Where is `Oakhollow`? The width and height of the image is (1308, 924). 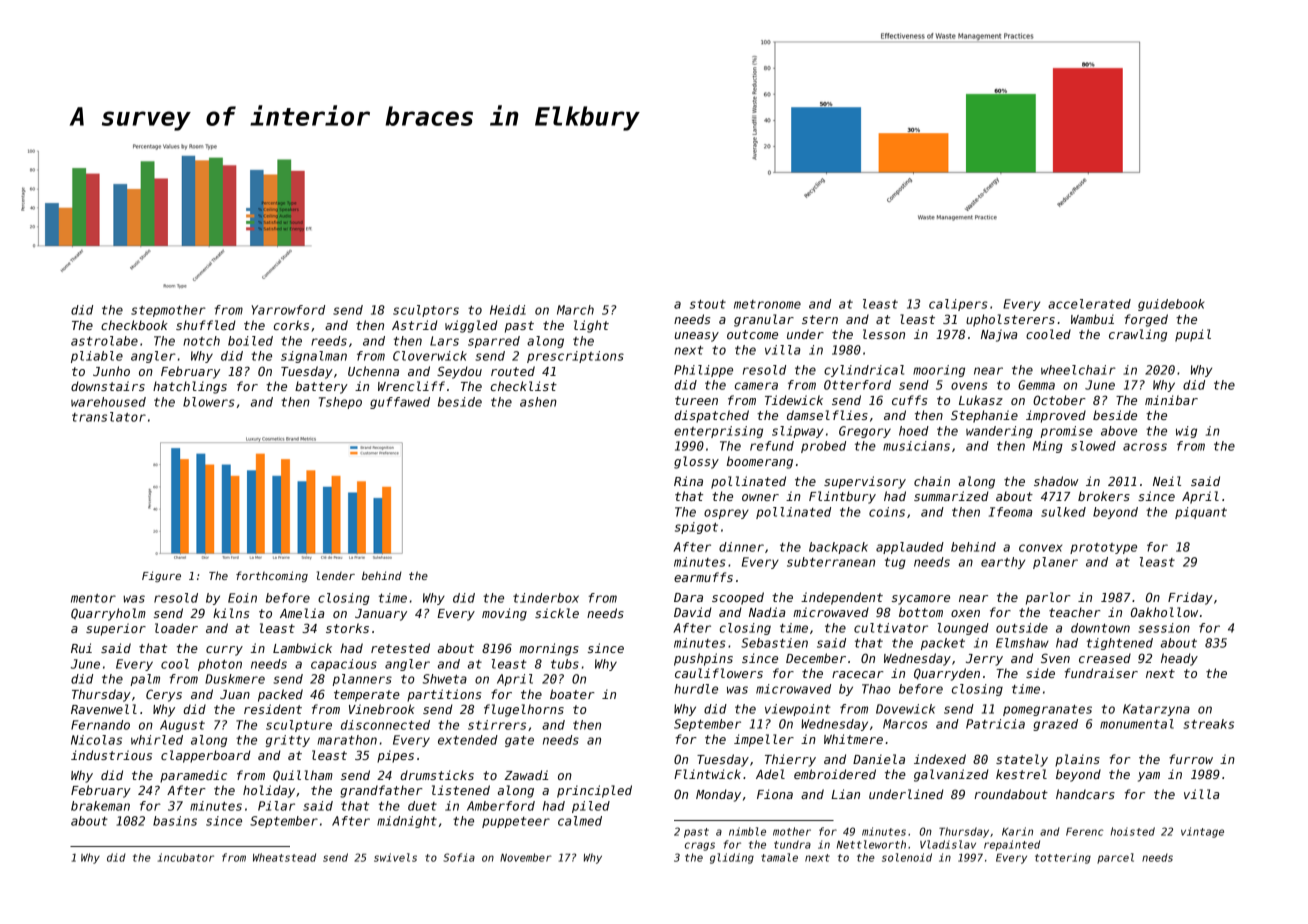
Oakhollow is located at coordinates (1164, 612).
